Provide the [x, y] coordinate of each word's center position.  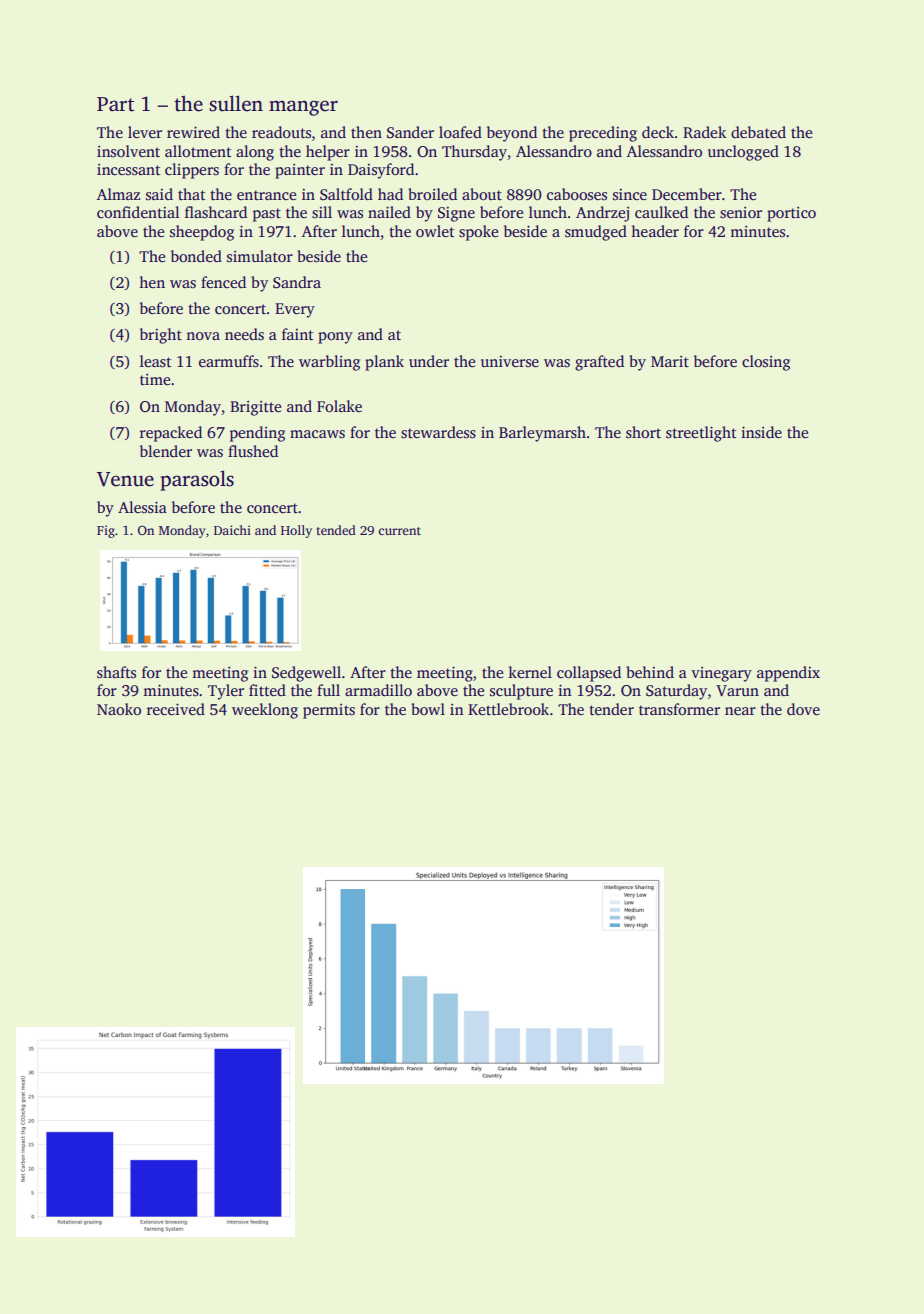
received [176, 709]
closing [766, 363]
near [740, 711]
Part [115, 104]
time [155, 379]
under [429, 361]
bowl [428, 709]
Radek [705, 132]
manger [303, 108]
